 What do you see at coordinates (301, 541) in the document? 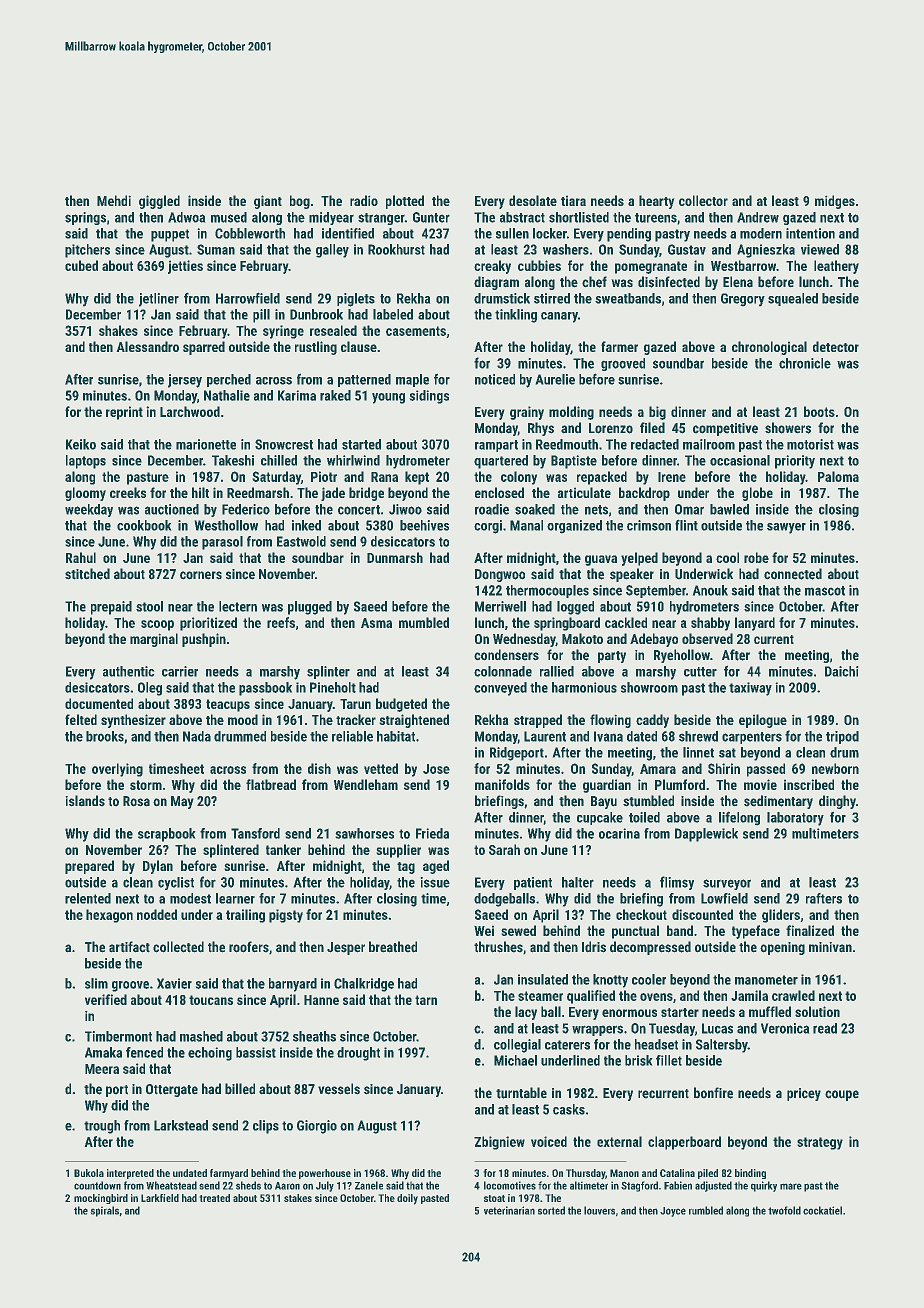
I see `Eastwold` at bounding box center [301, 541].
